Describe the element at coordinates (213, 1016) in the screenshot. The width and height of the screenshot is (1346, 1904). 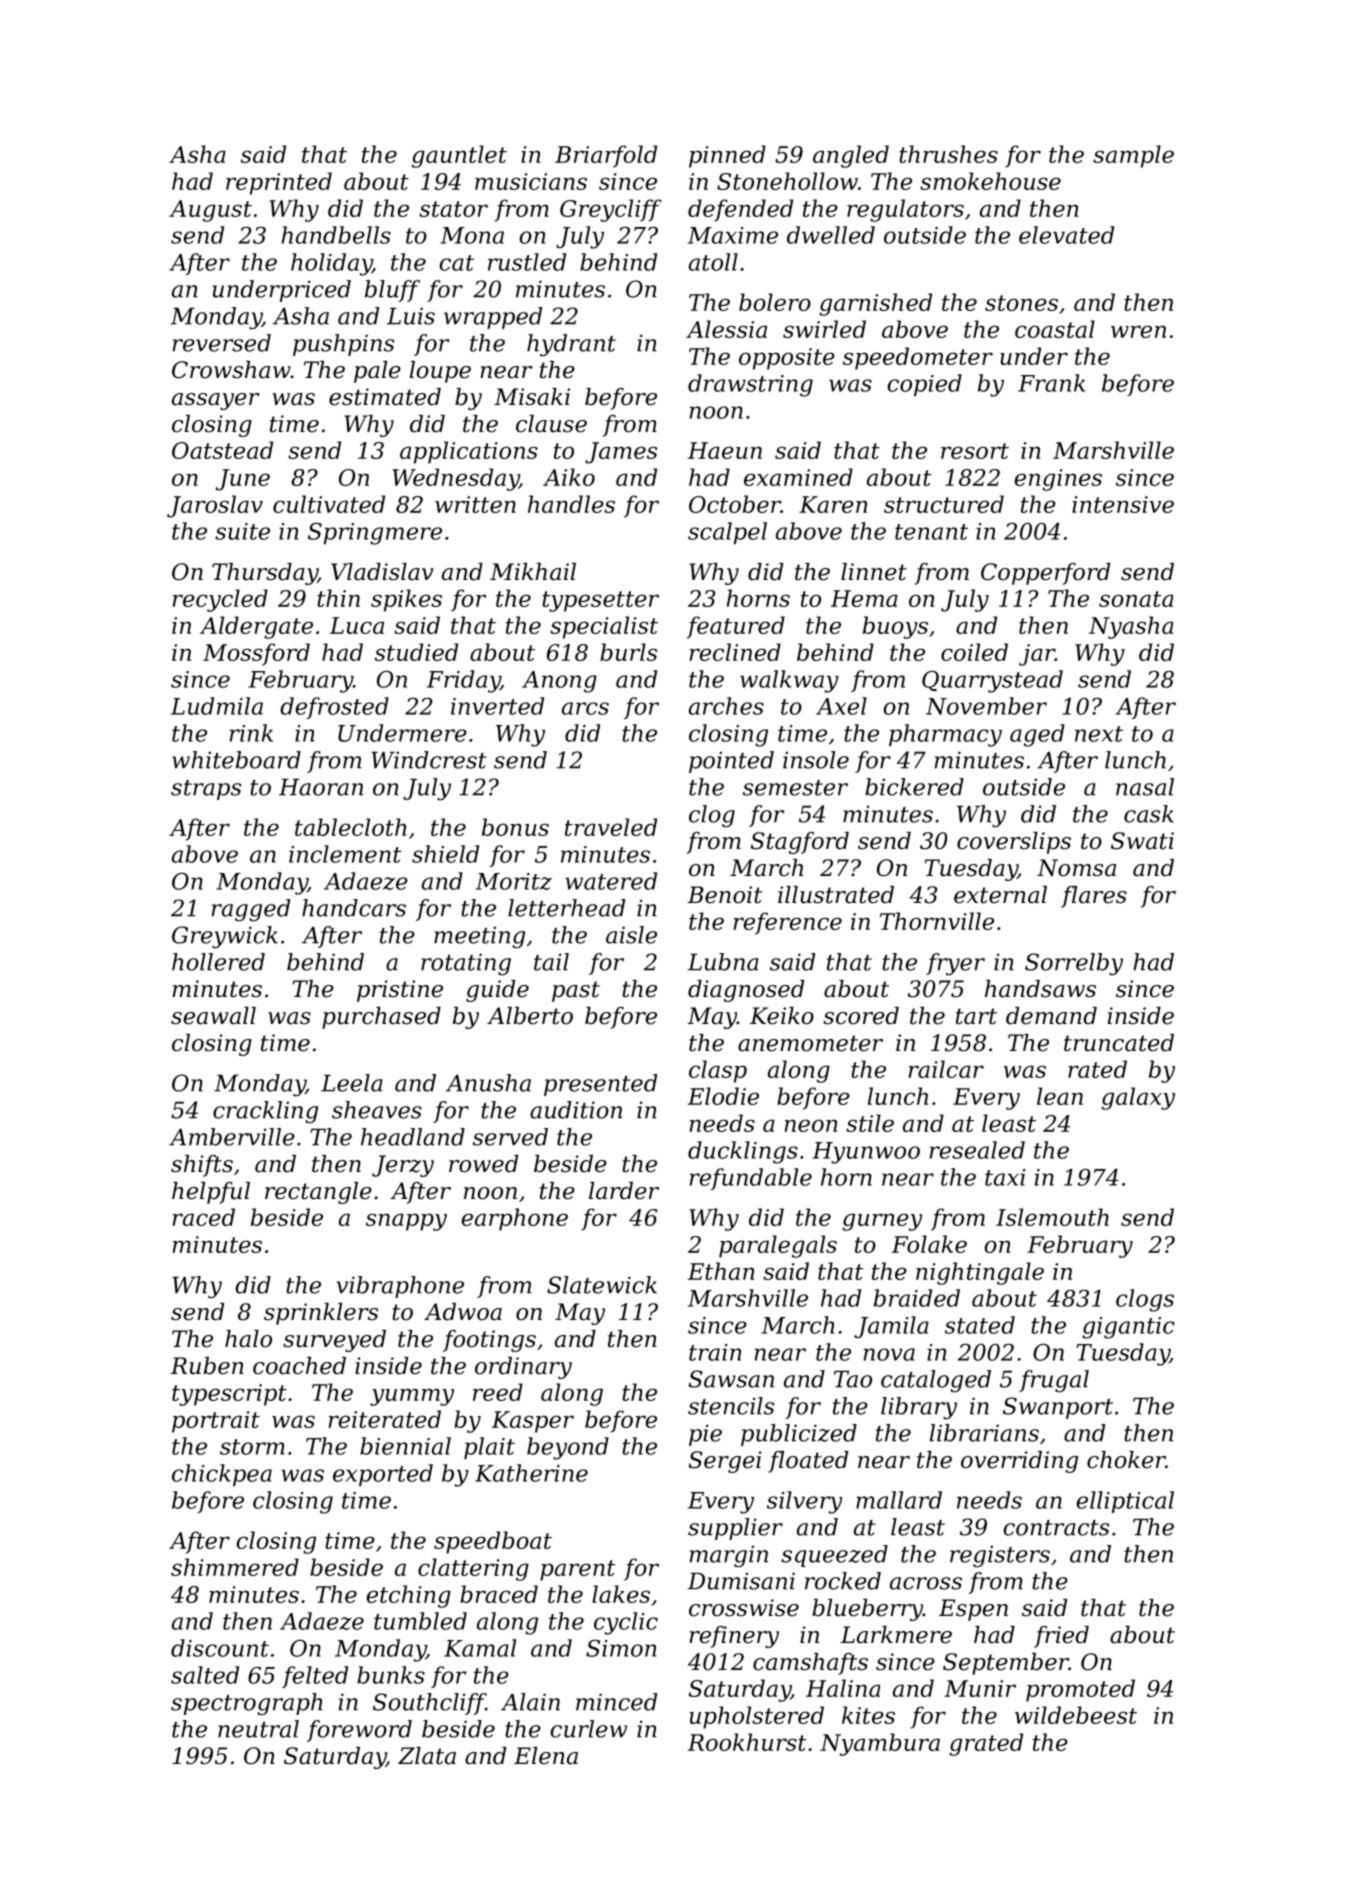
I see `seawall` at that location.
